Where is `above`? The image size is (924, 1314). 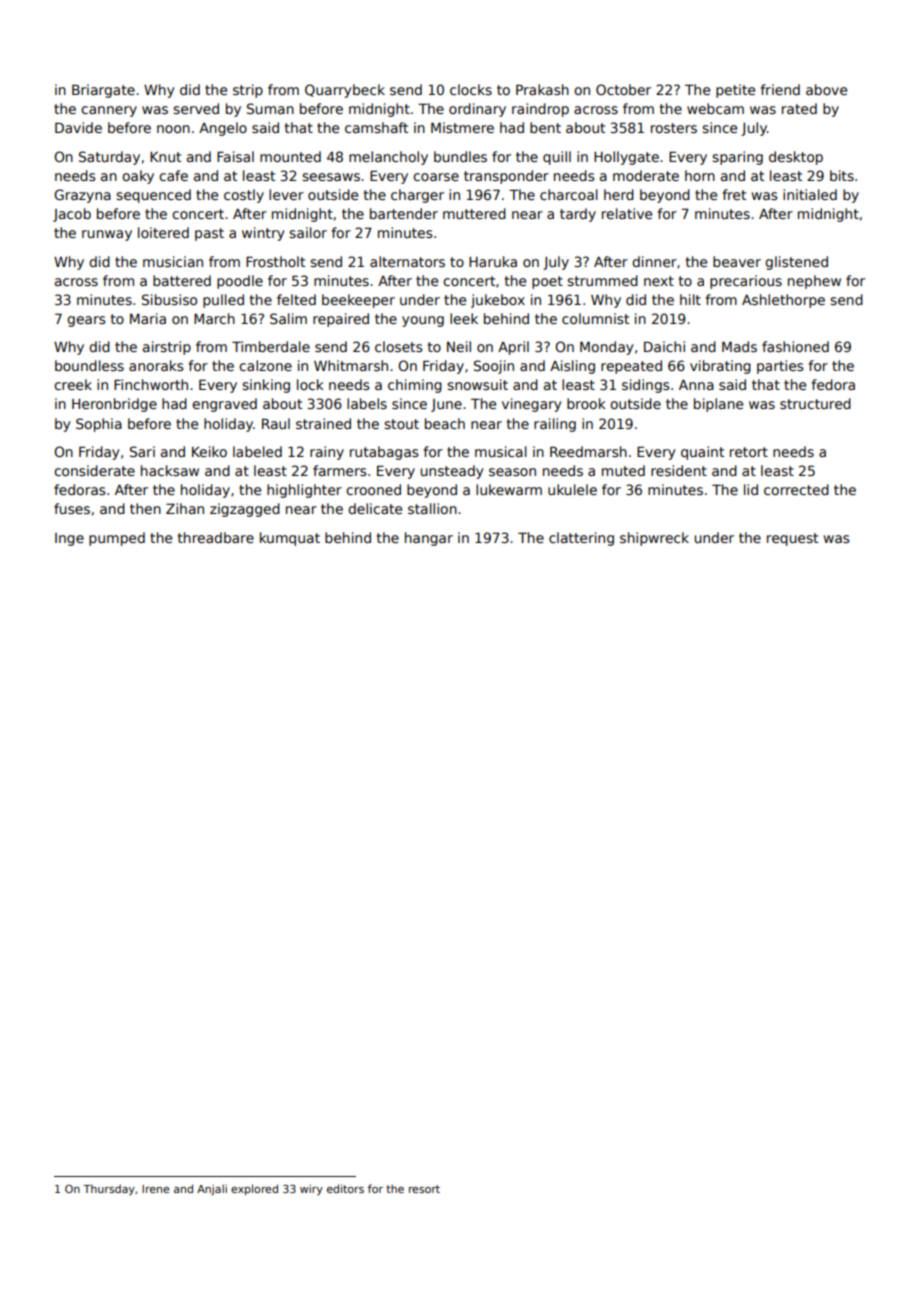 above is located at coordinates (826, 89).
